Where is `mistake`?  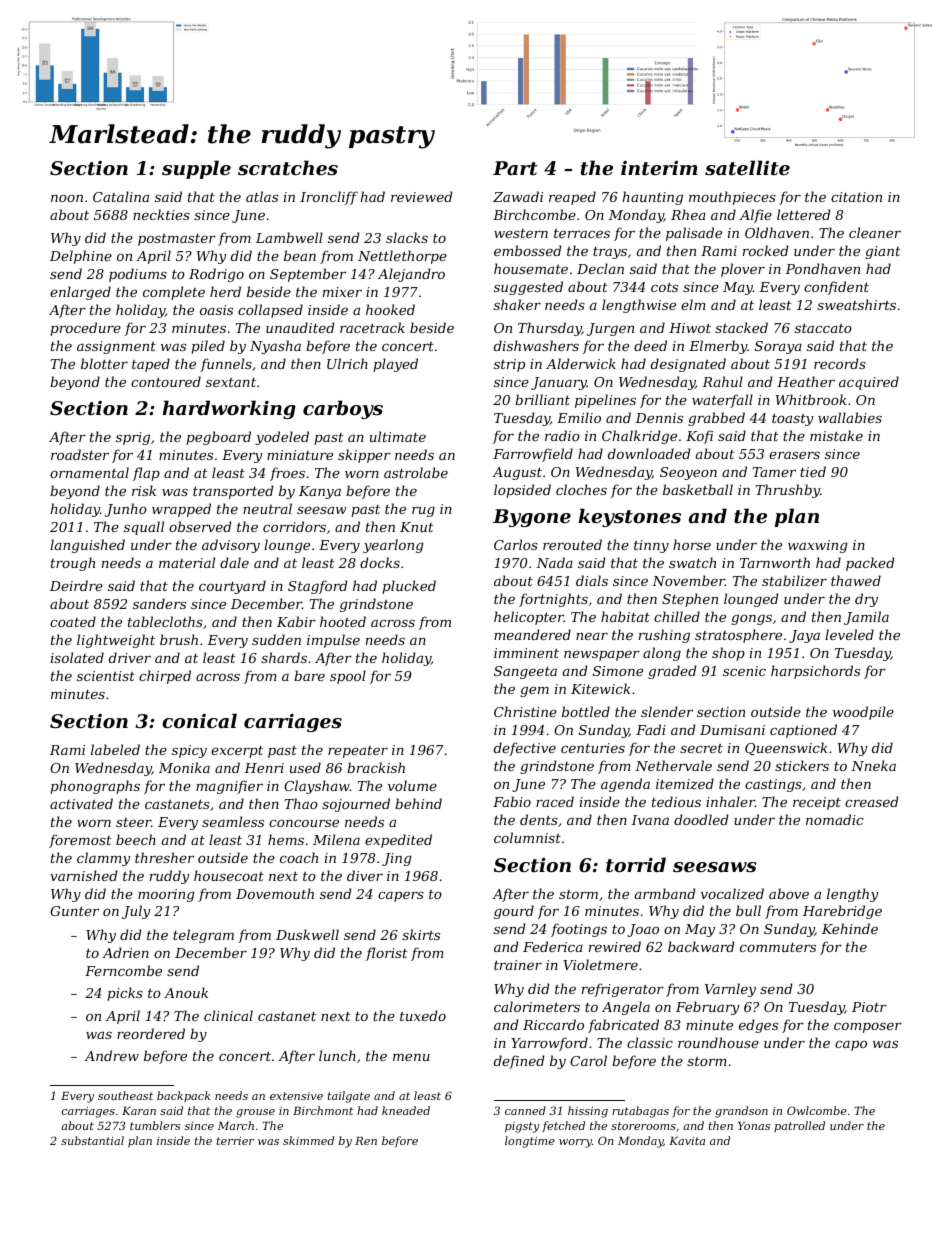 mistake is located at coordinates (836, 435).
